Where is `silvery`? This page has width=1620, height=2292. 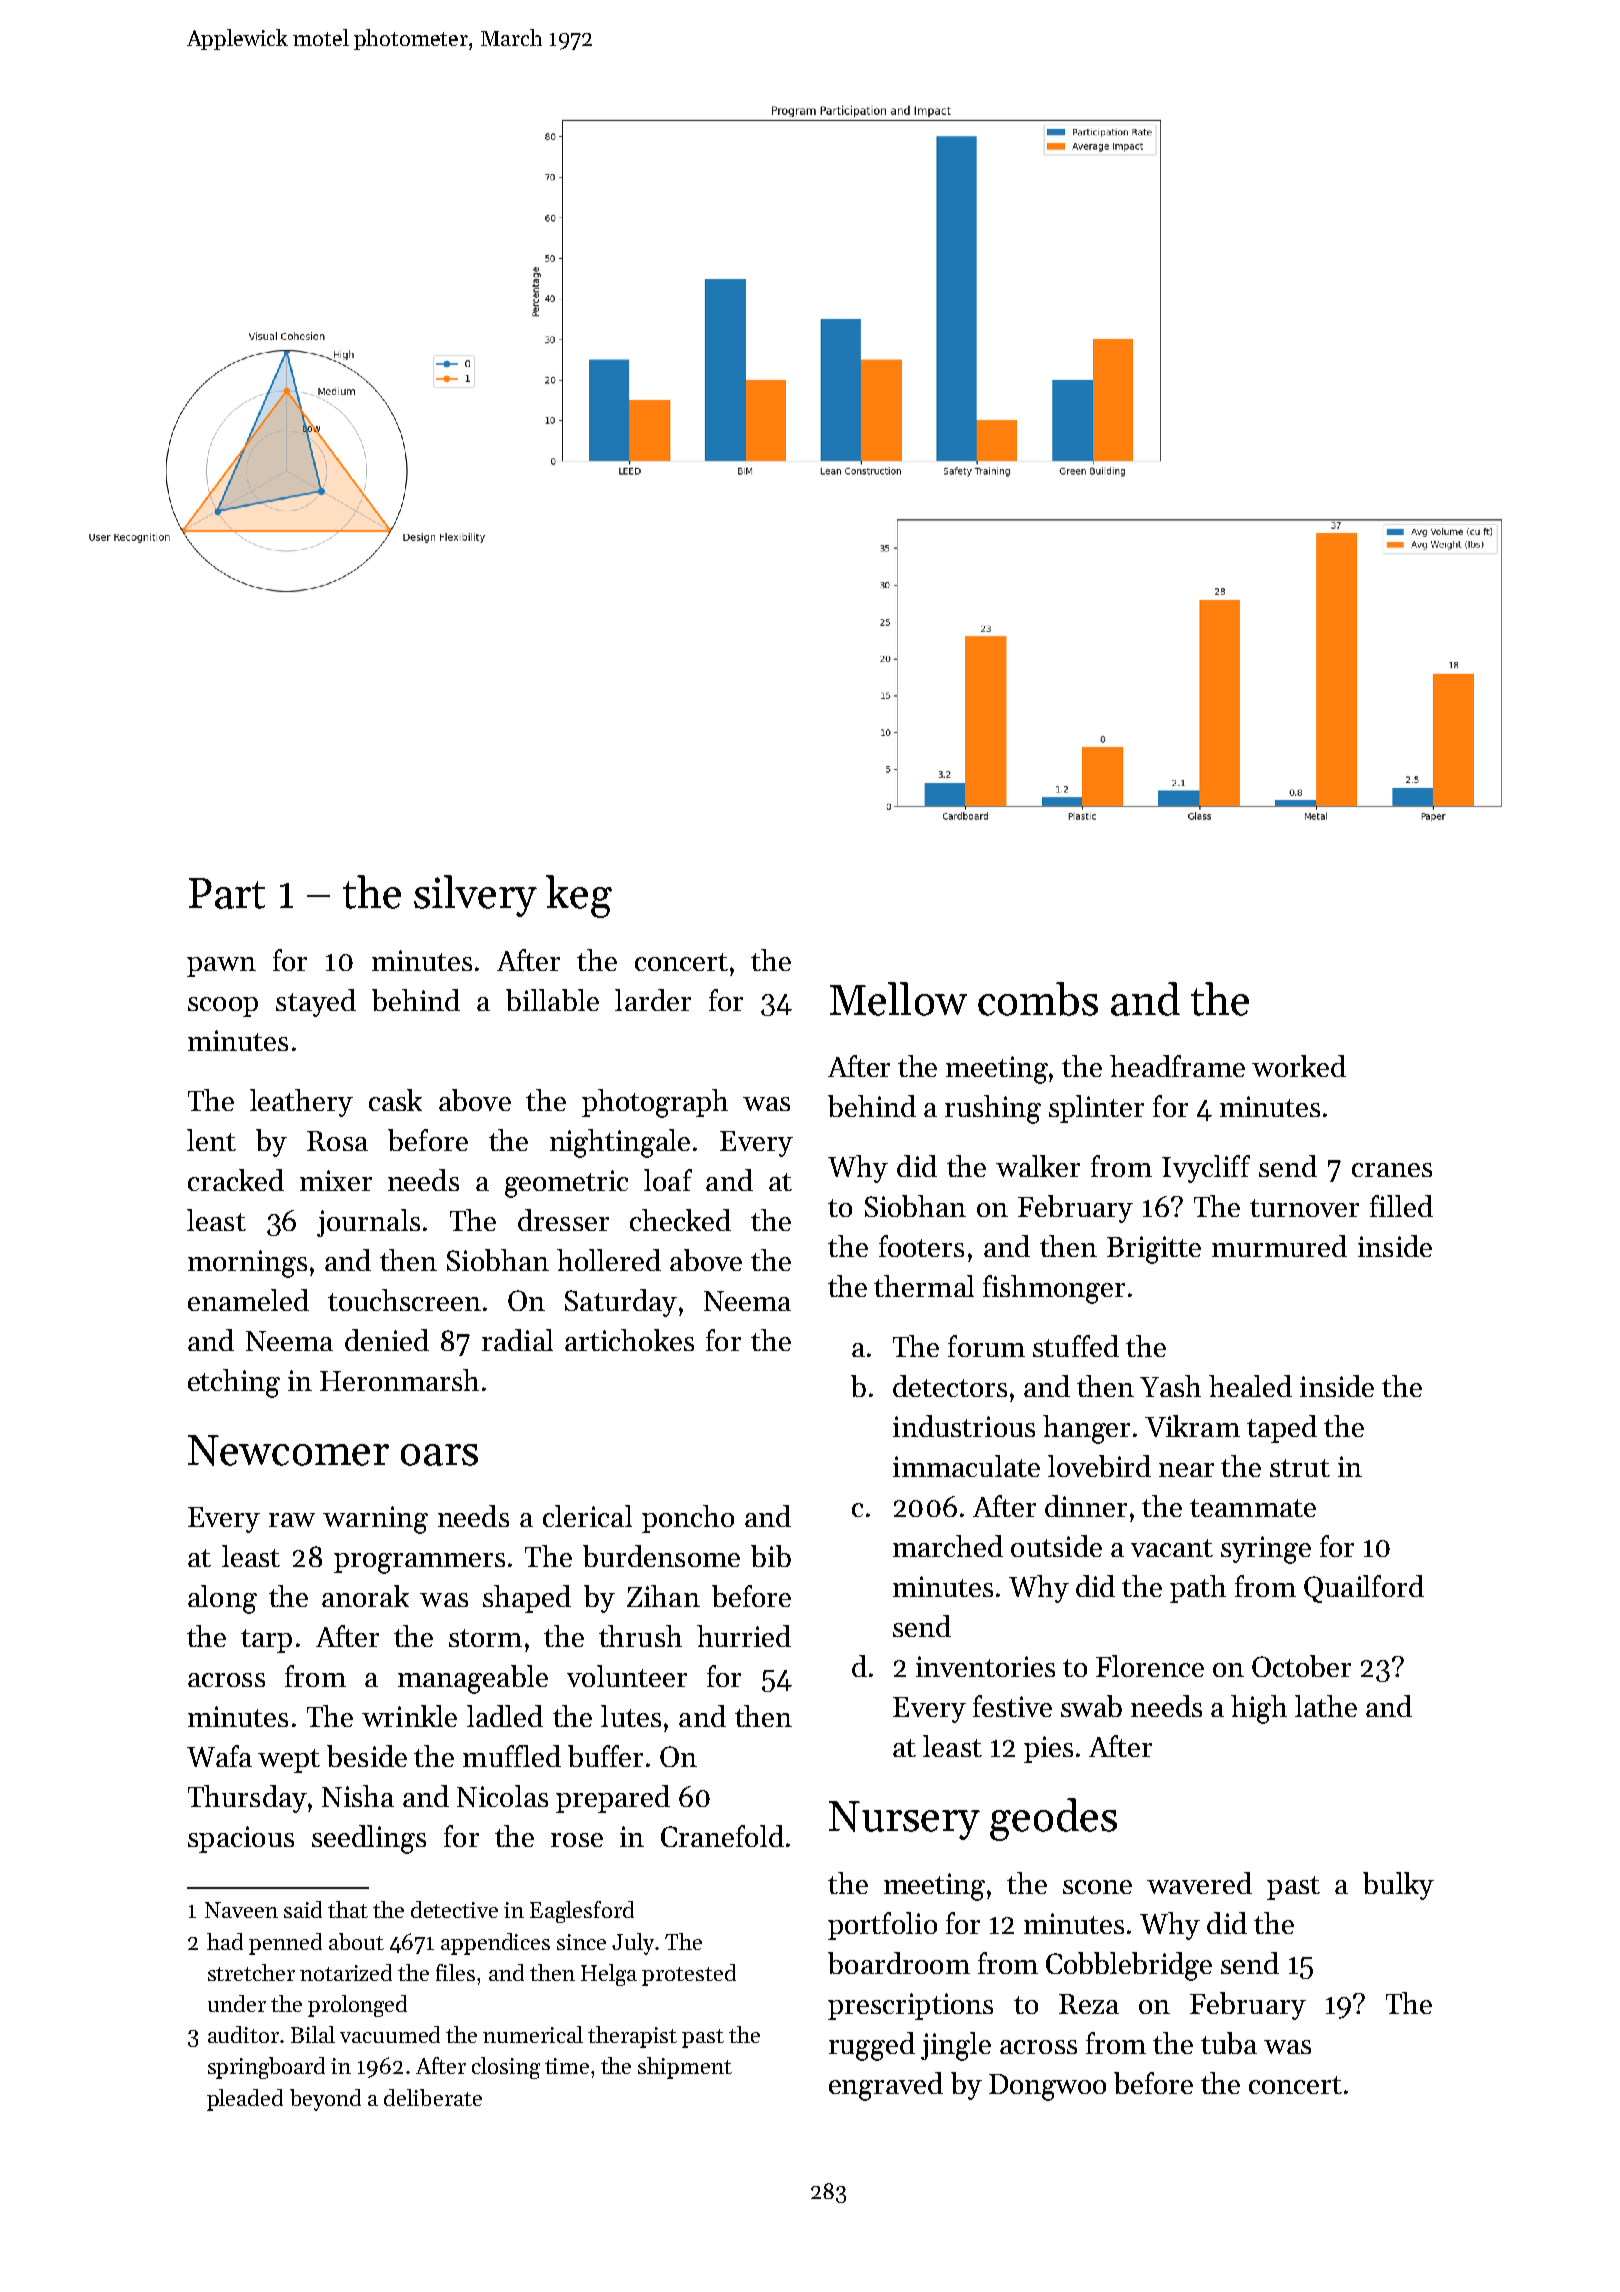 silvery is located at coordinates (475, 896).
